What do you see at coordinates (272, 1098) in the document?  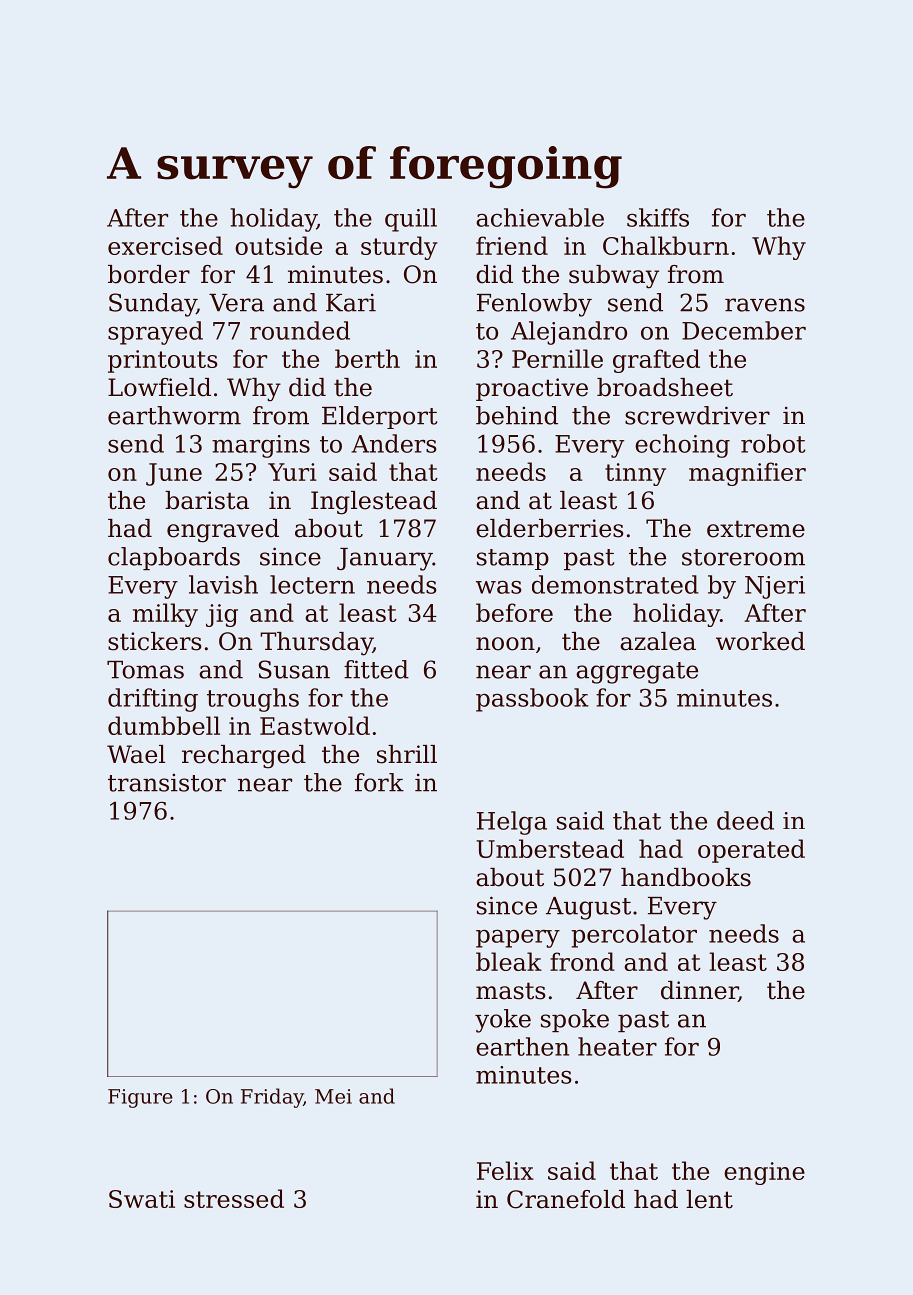 I see `Friday` at bounding box center [272, 1098].
